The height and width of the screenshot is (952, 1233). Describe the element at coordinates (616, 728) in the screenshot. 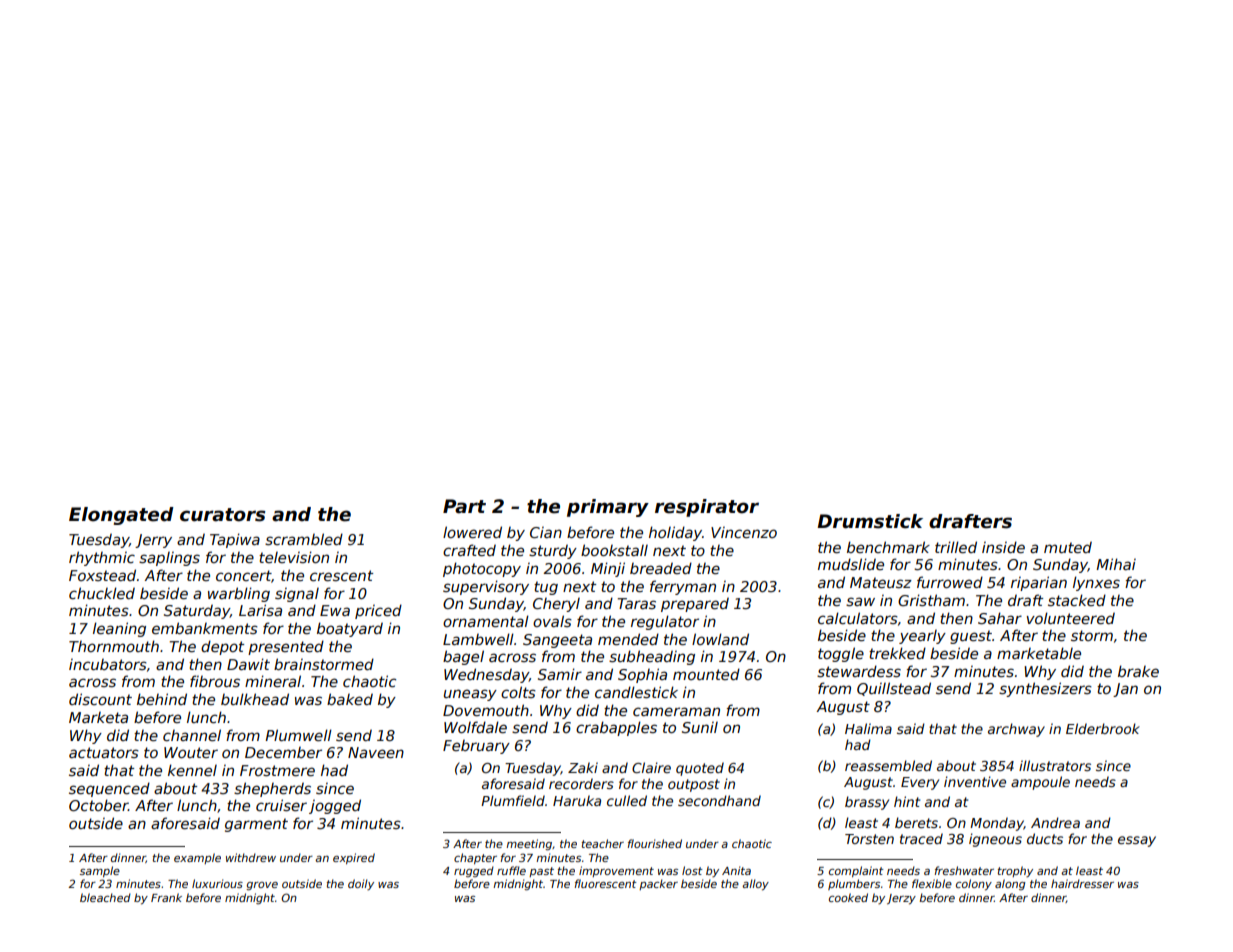

I see `crabapples` at that location.
